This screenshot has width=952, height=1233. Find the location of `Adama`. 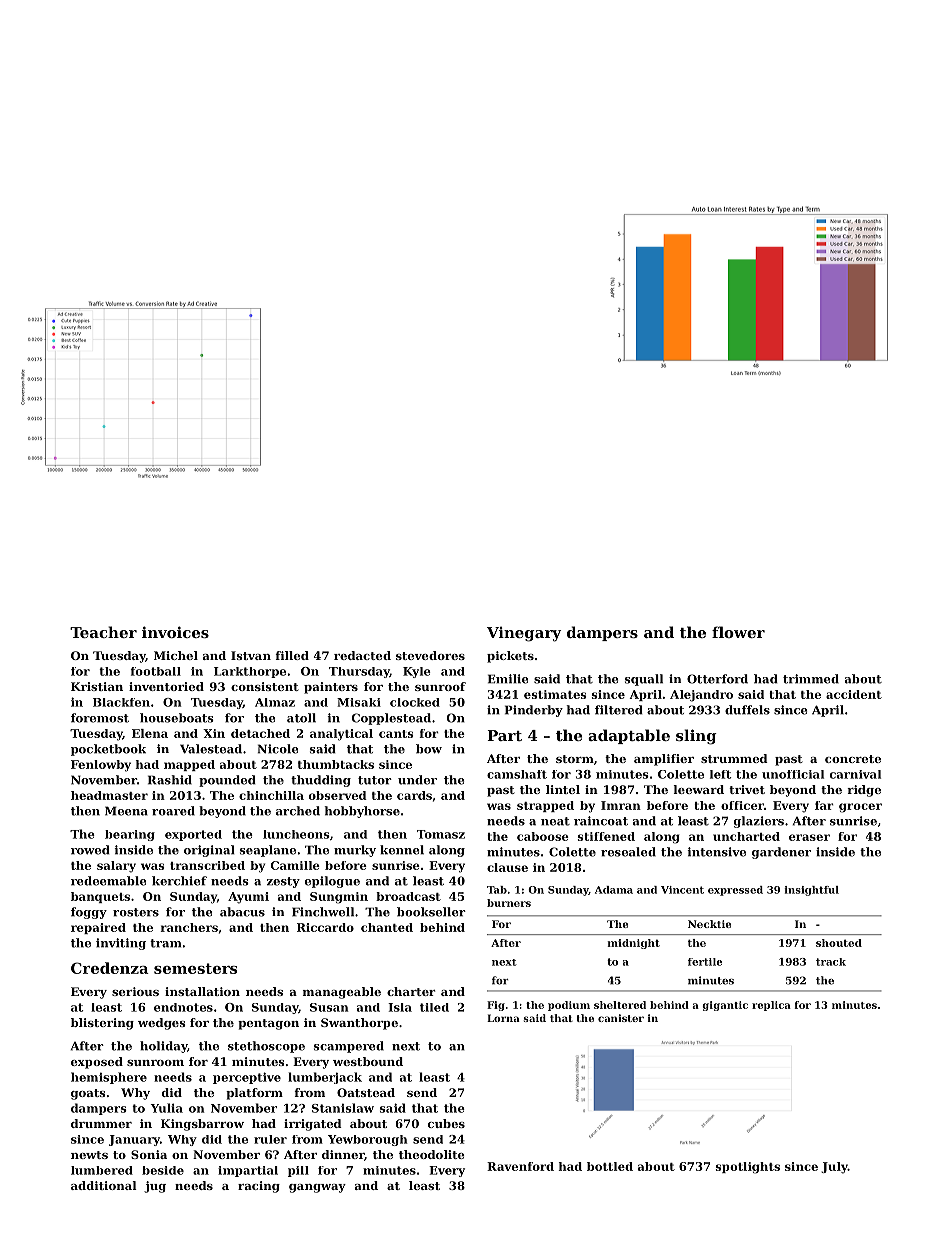

Adama is located at coordinates (614, 890).
